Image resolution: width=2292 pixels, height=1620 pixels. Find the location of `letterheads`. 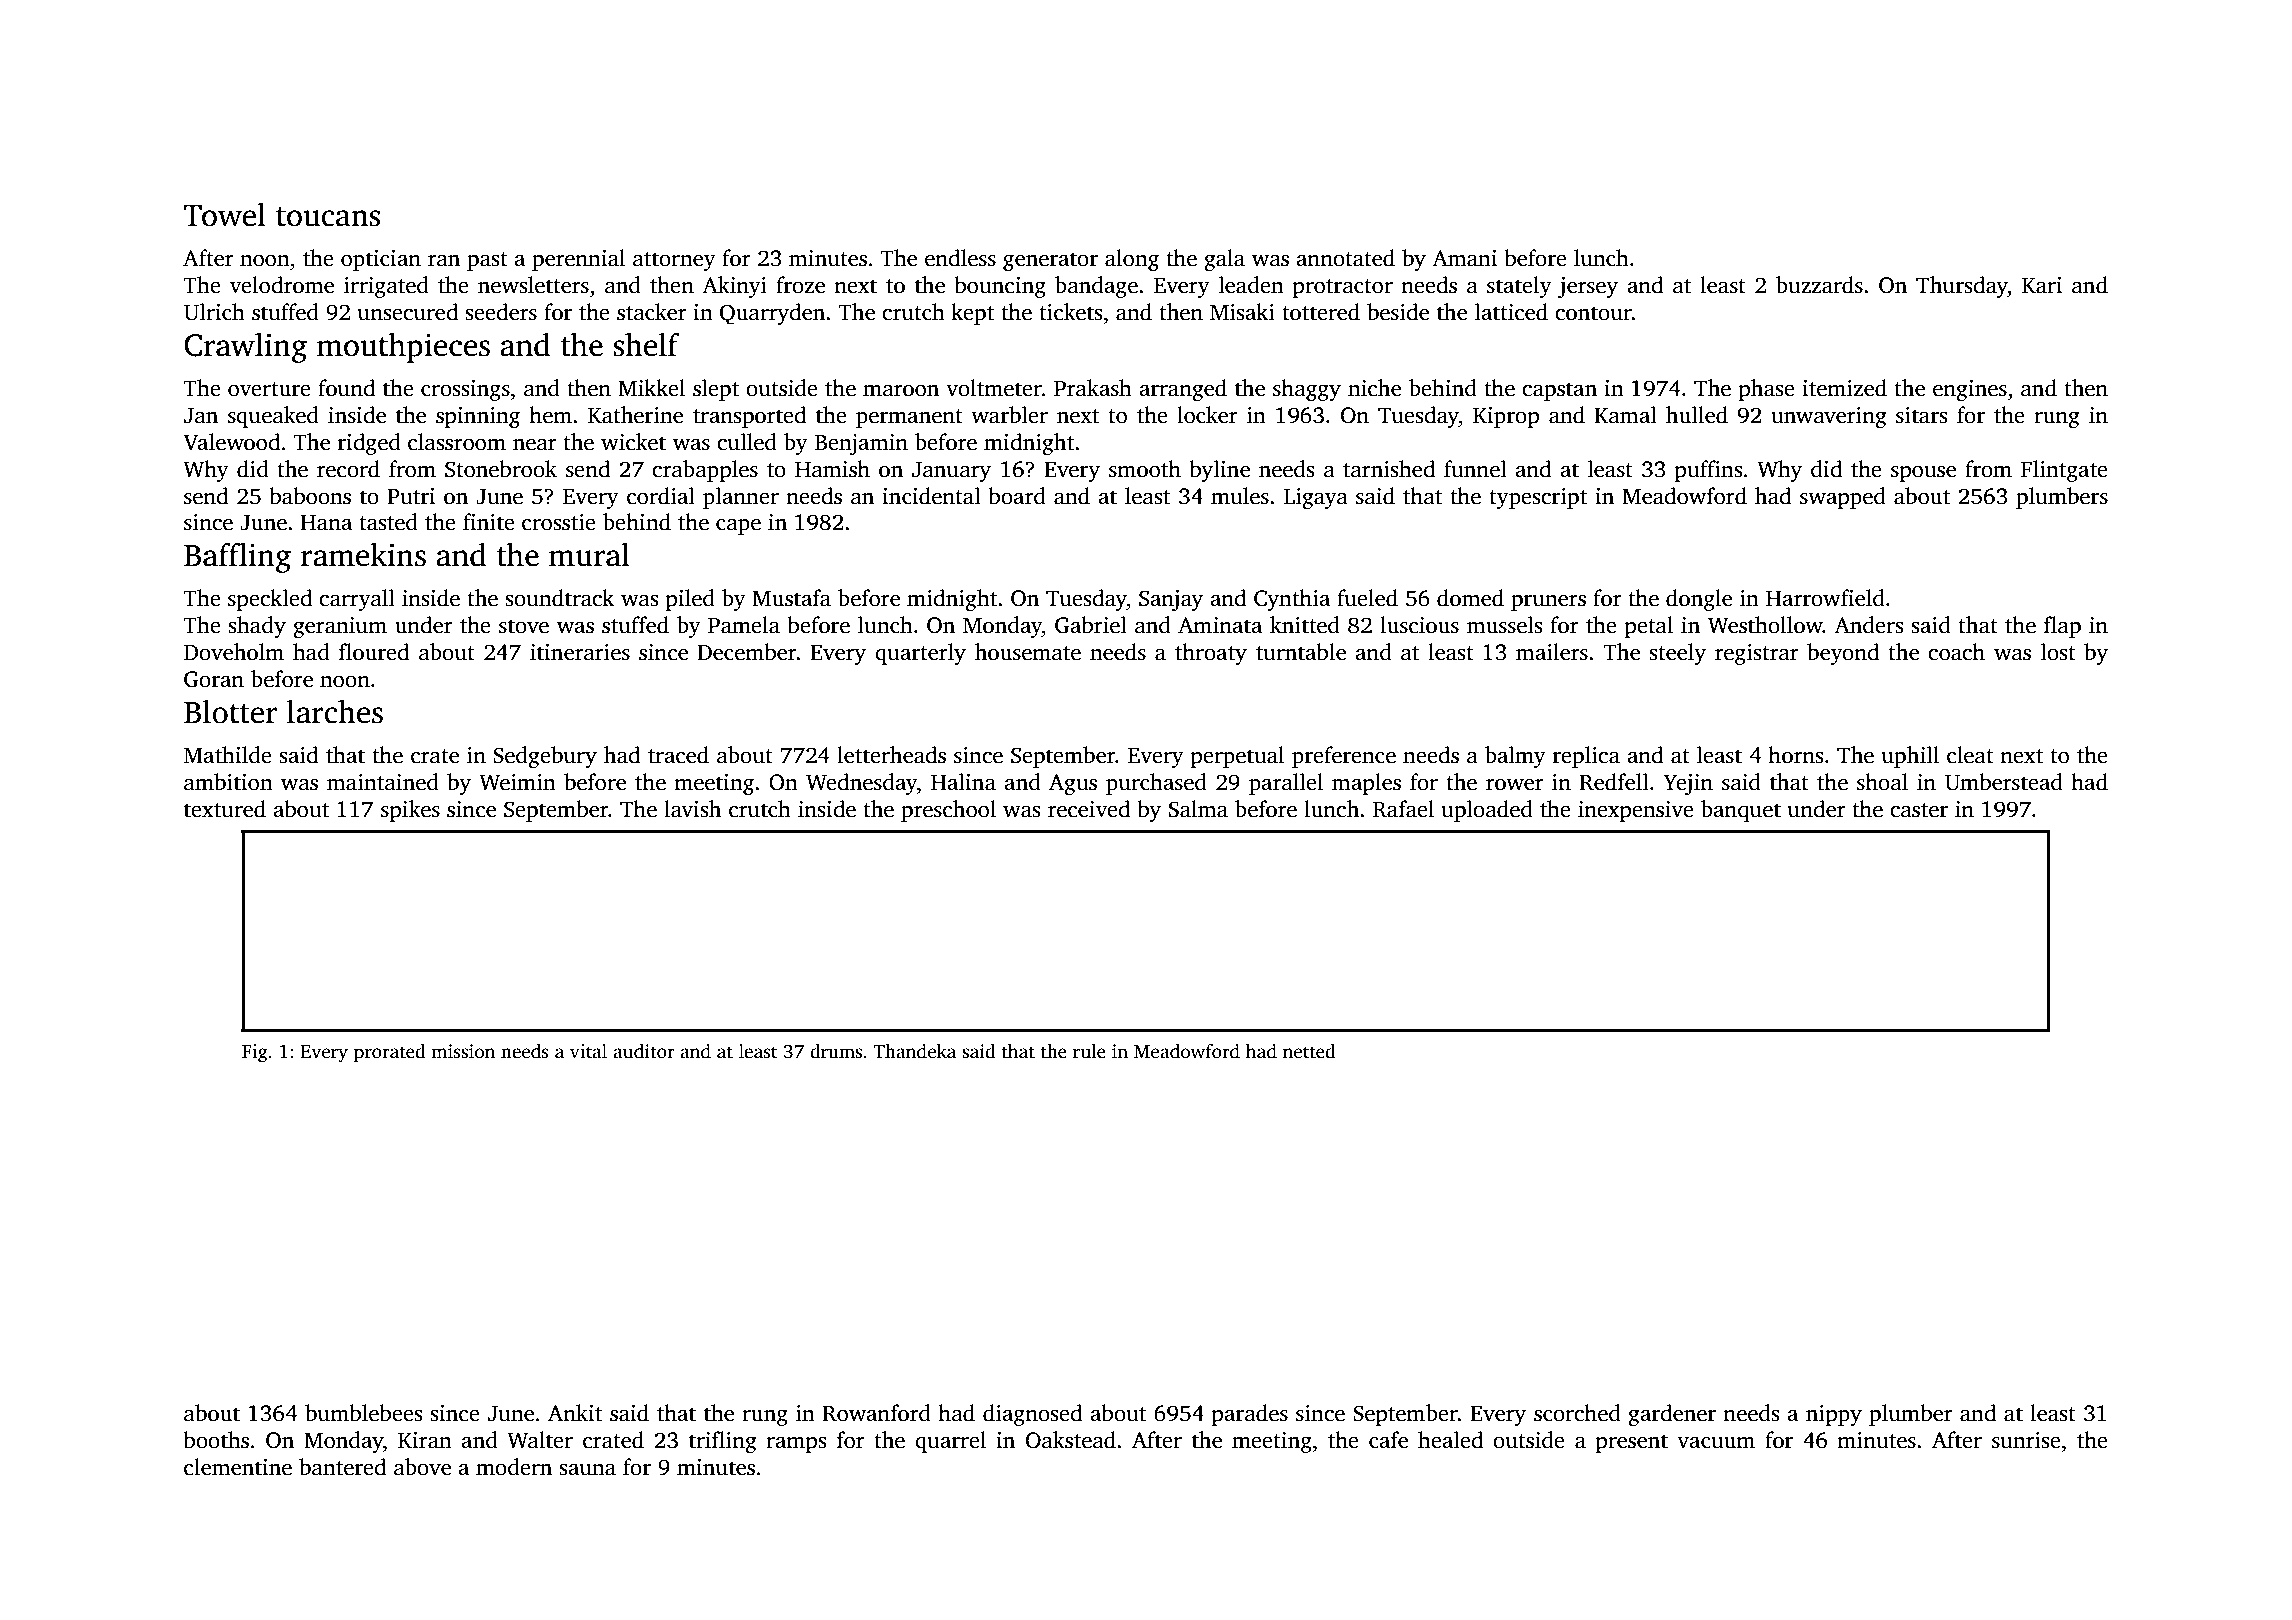

letterheads is located at coordinates (891, 755).
